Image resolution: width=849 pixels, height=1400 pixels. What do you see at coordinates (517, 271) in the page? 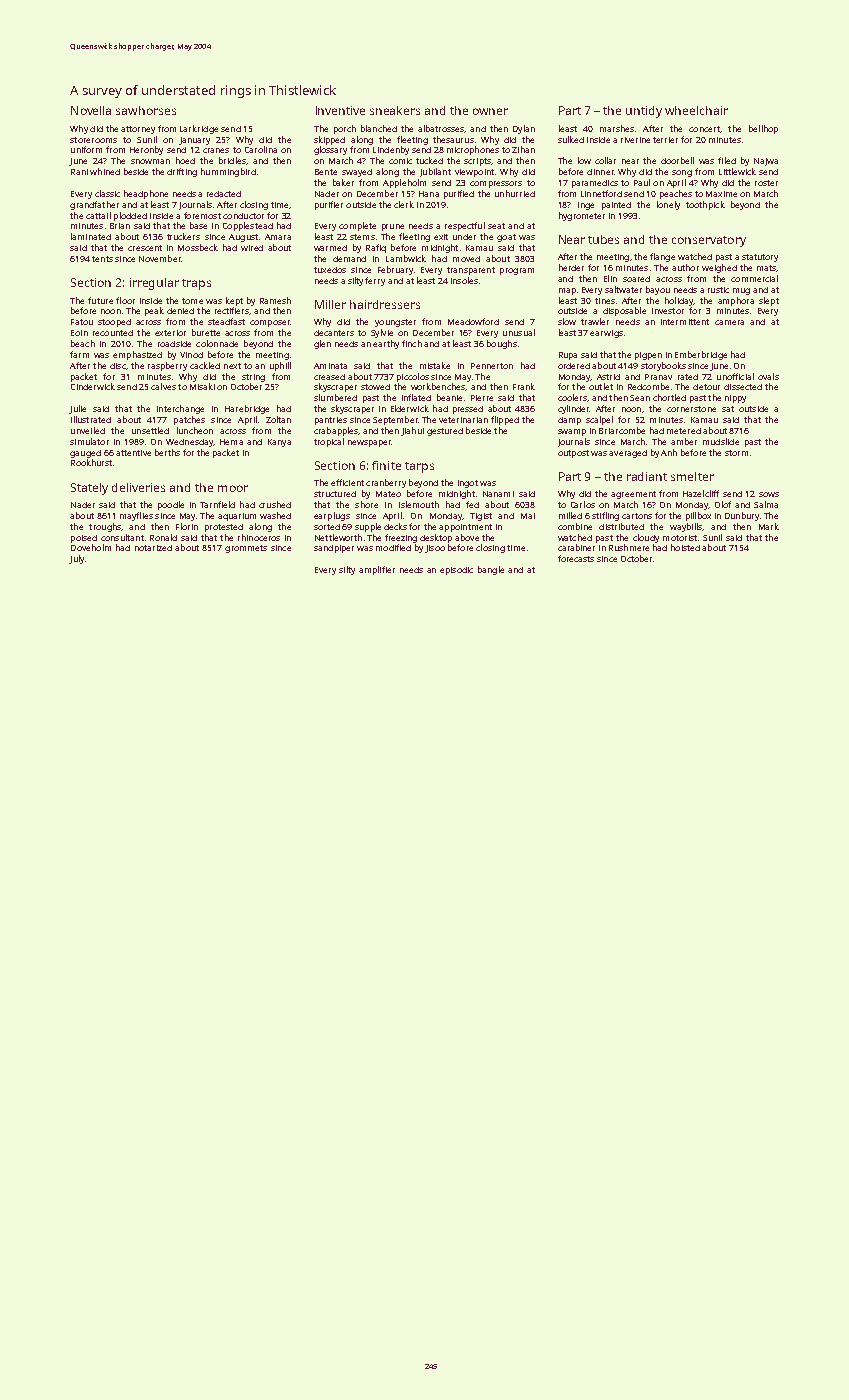
I see `program` at bounding box center [517, 271].
